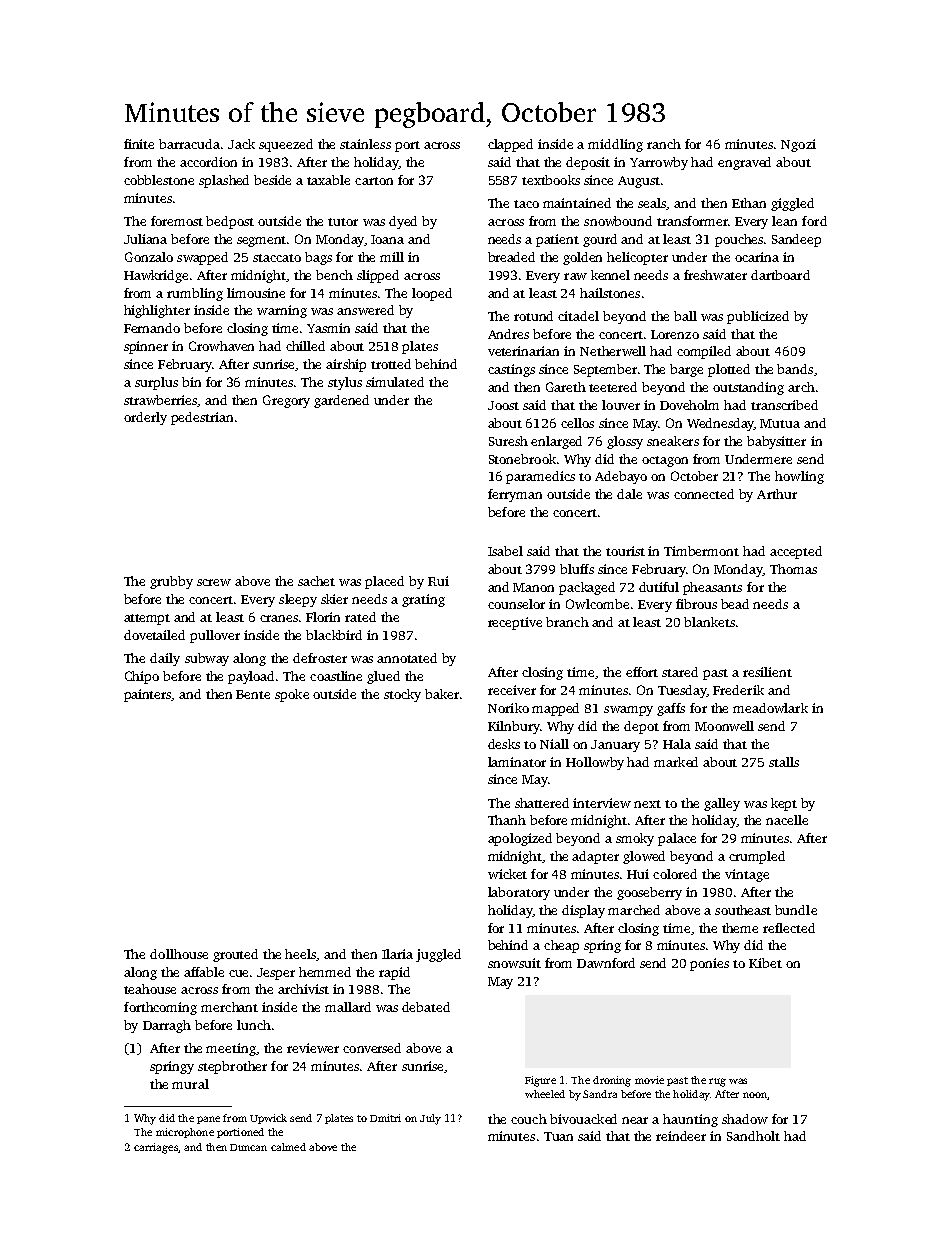 Image resolution: width=952 pixels, height=1233 pixels. Describe the element at coordinates (503, 405) in the document. I see `Joost` at that location.
